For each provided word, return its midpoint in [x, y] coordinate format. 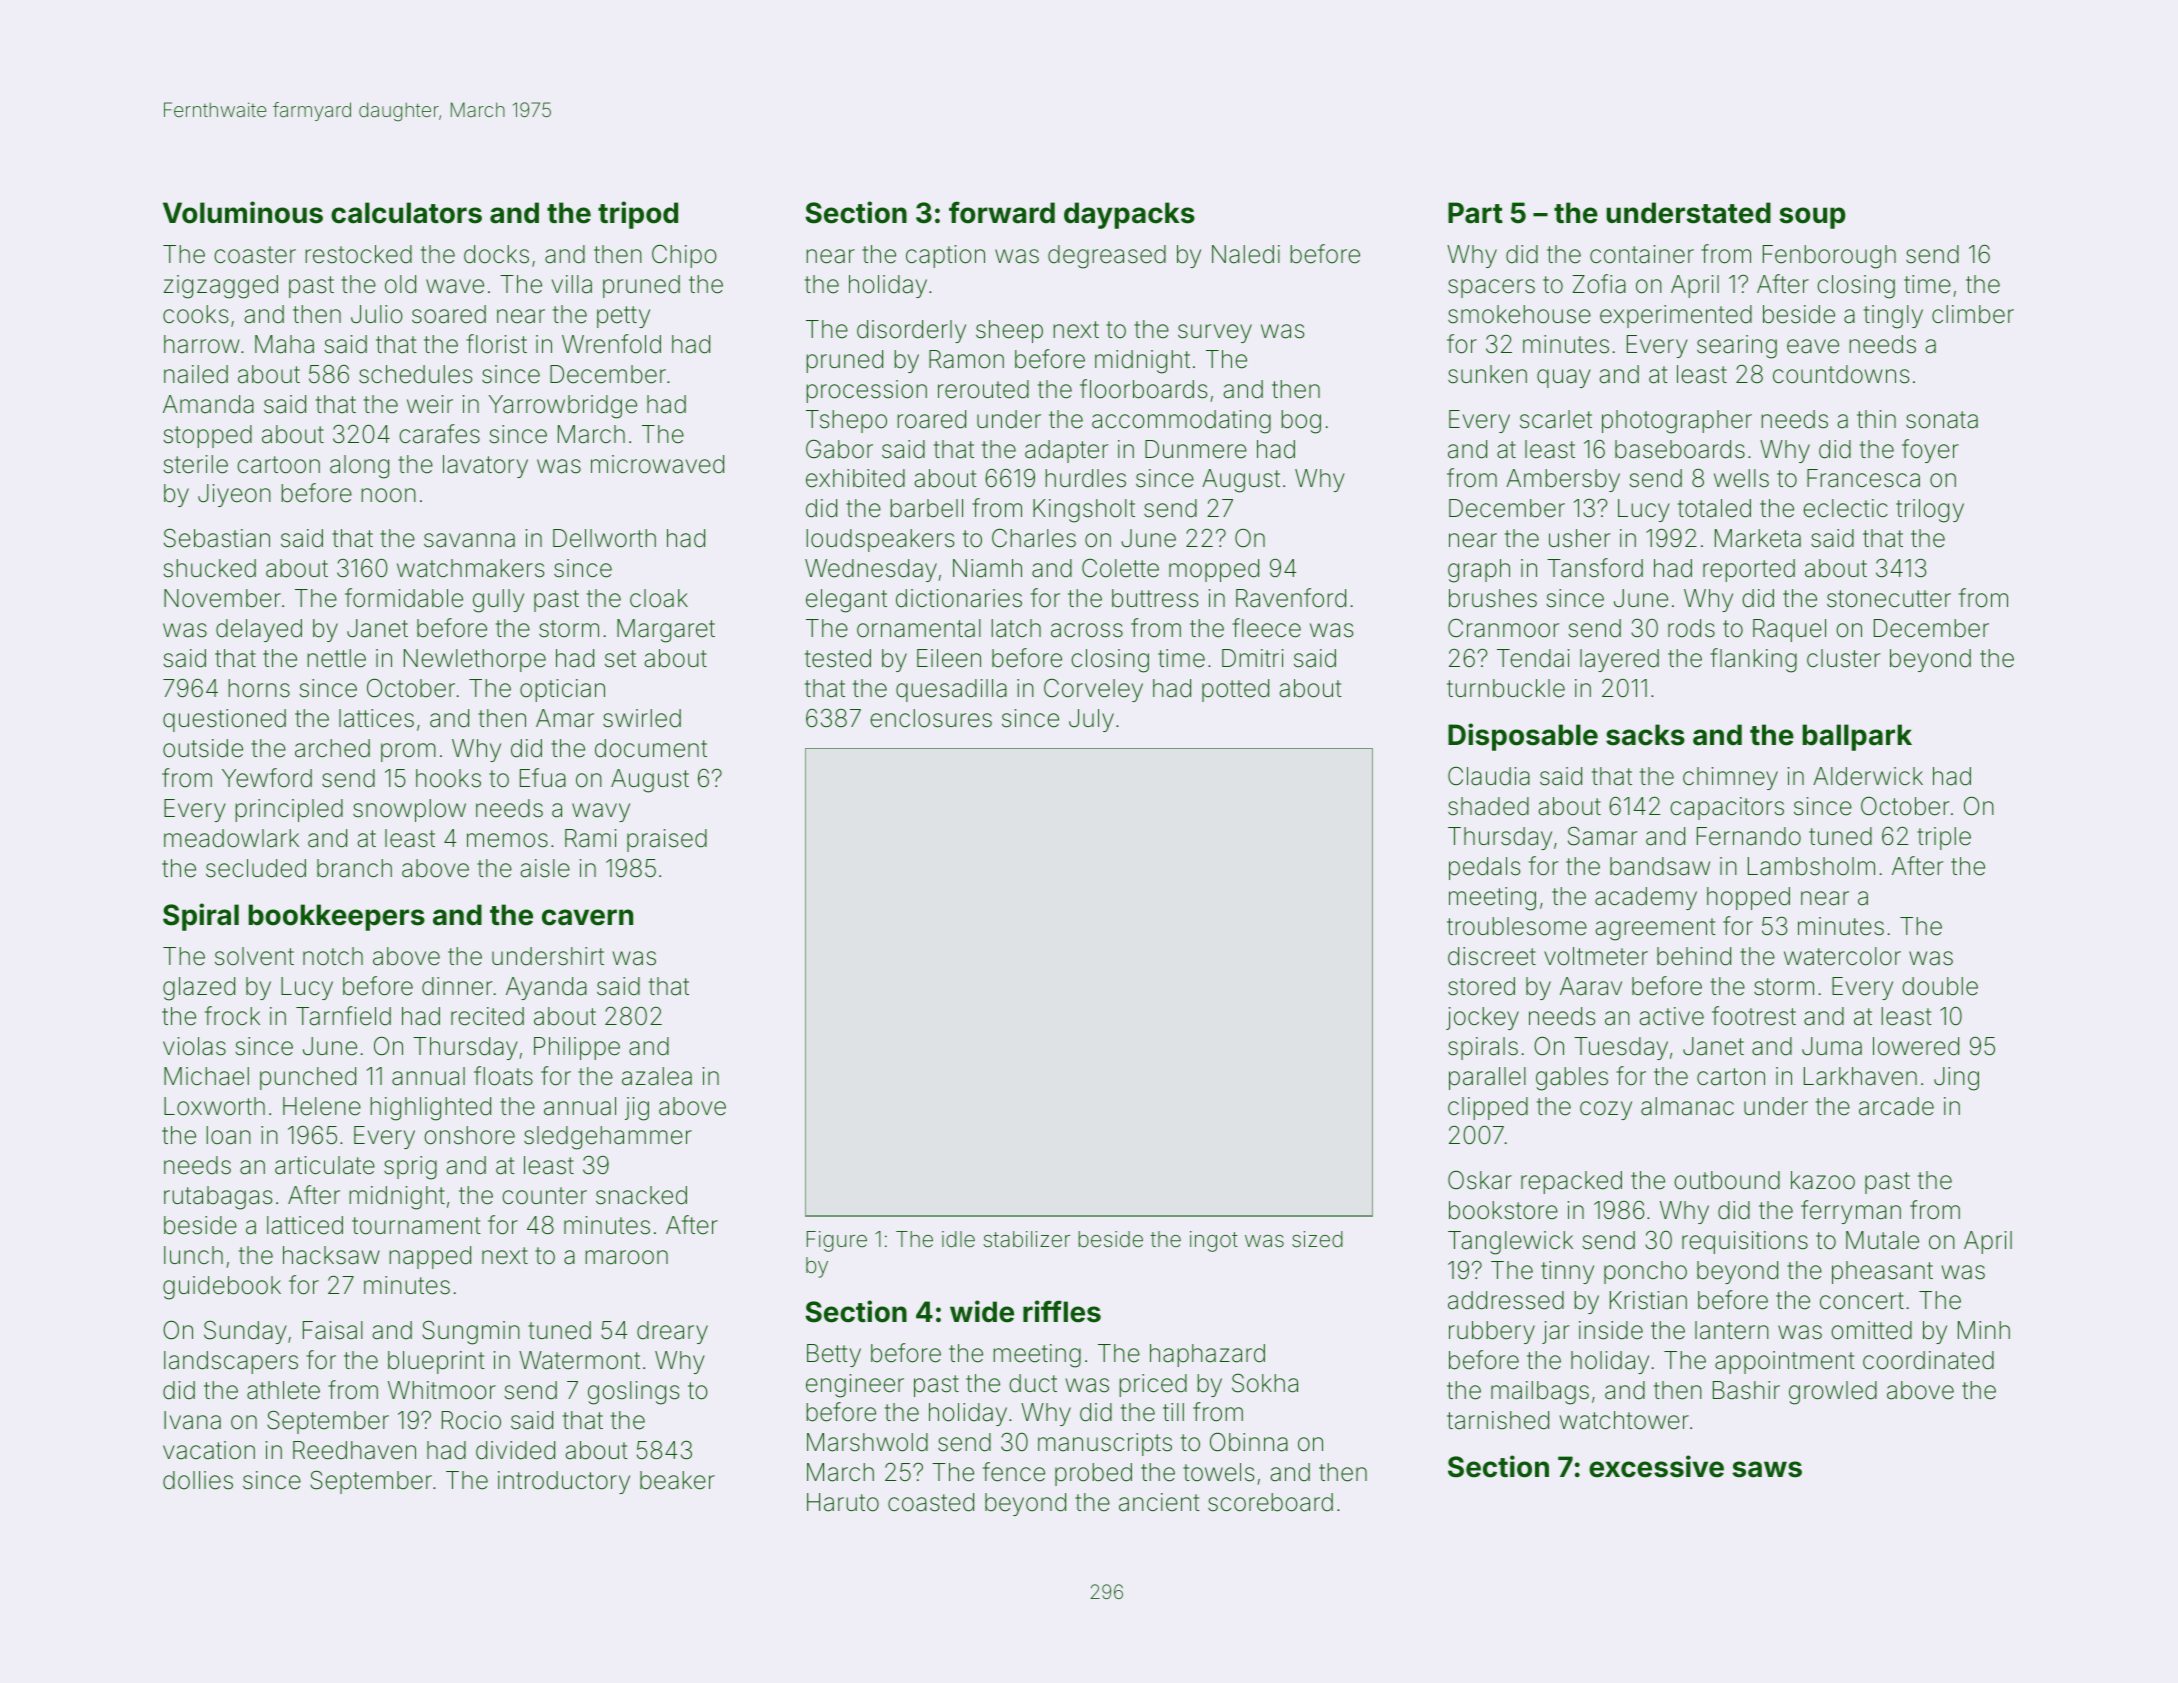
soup [1812, 218]
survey [1215, 333]
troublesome [1517, 926]
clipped [1488, 1108]
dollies [198, 1480]
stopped [207, 436]
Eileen [949, 658]
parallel [1487, 1078]
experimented [1676, 316]
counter [544, 1196]
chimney [1730, 778]
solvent [254, 956]
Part [1475, 213]
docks [496, 254]
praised [667, 840]
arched [332, 748]
